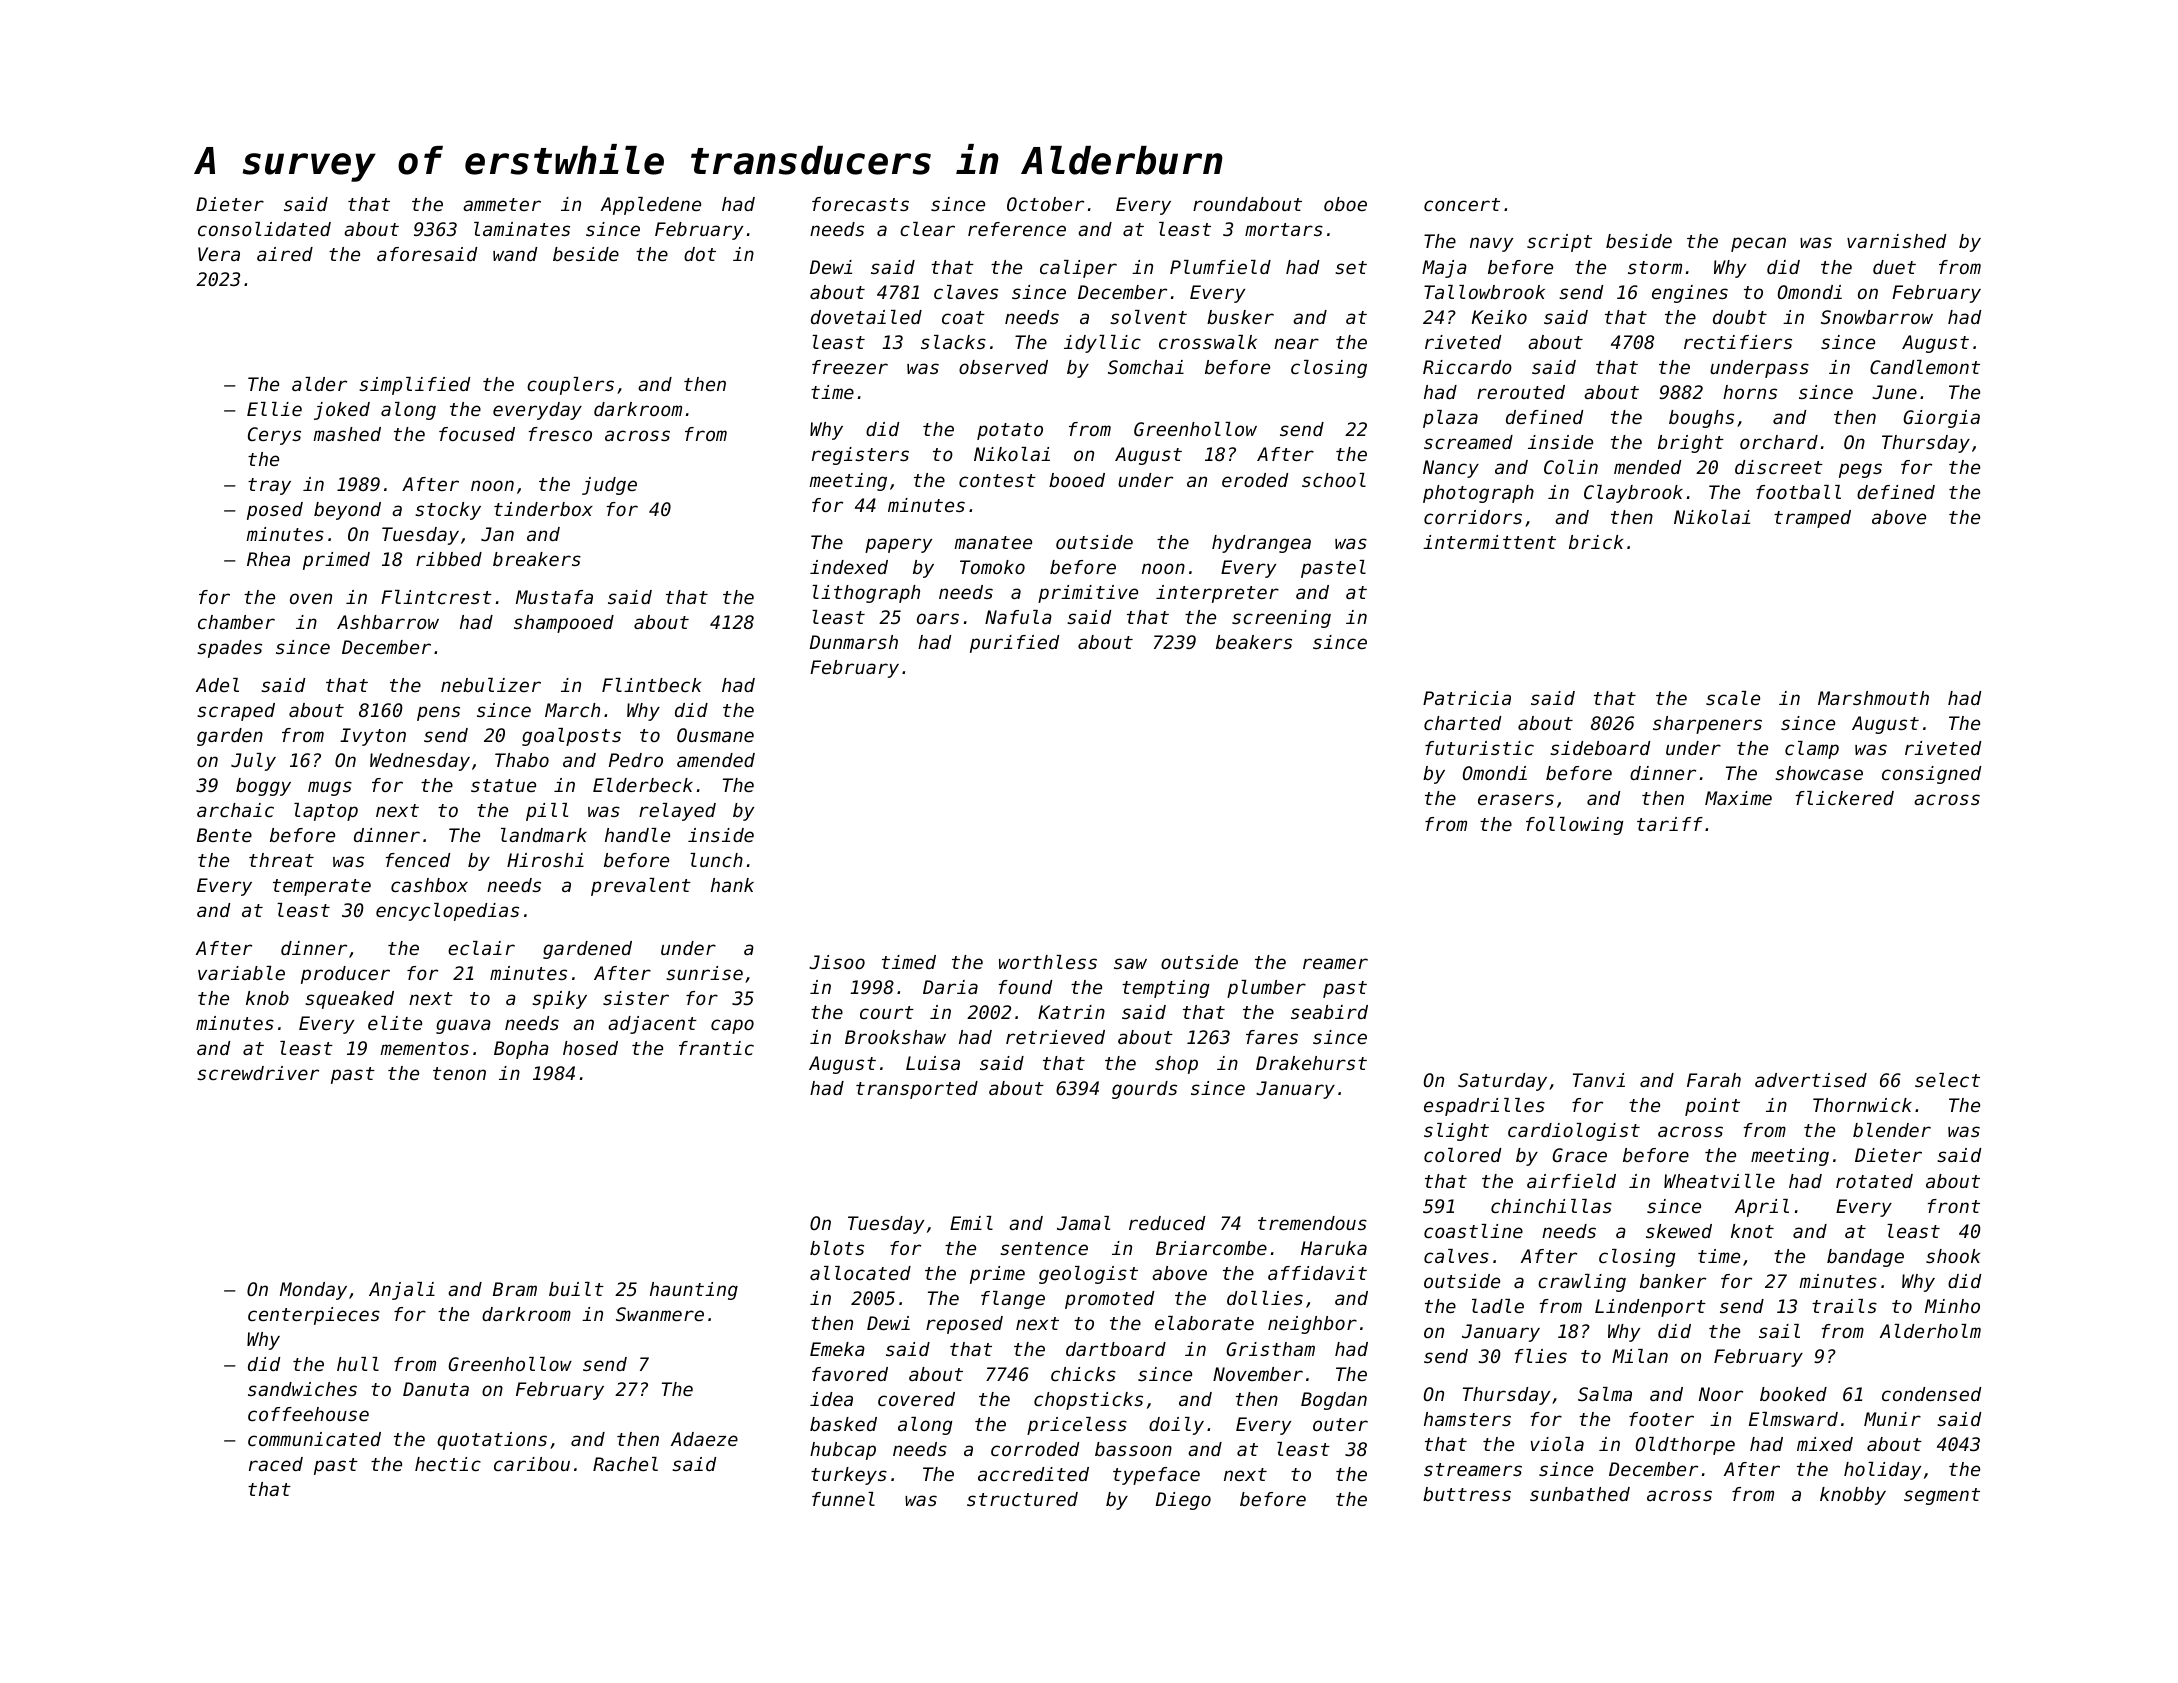 The height and width of the screenshot is (1683, 2178). I want to click on boughs, so click(1701, 419).
